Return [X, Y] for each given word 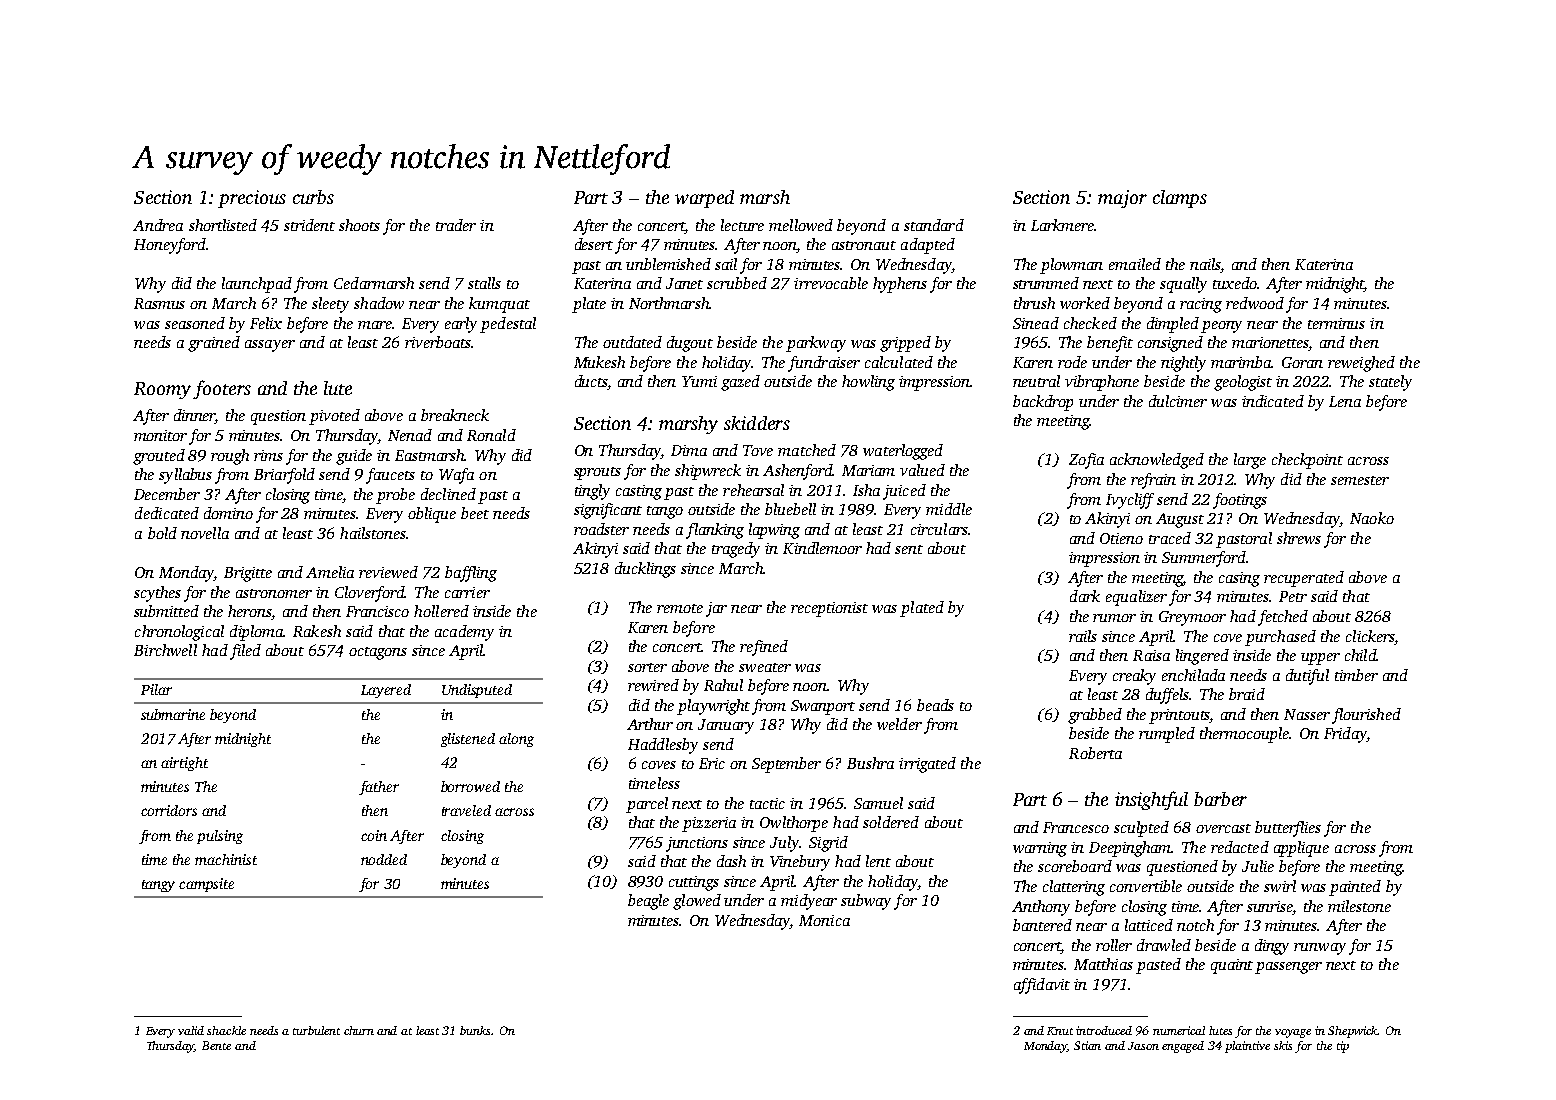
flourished [1366, 716]
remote [680, 608]
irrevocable [831, 283]
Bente [216, 1045]
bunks [476, 1030]
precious [252, 199]
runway [1320, 949]
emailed [1135, 264]
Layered [386, 691]
